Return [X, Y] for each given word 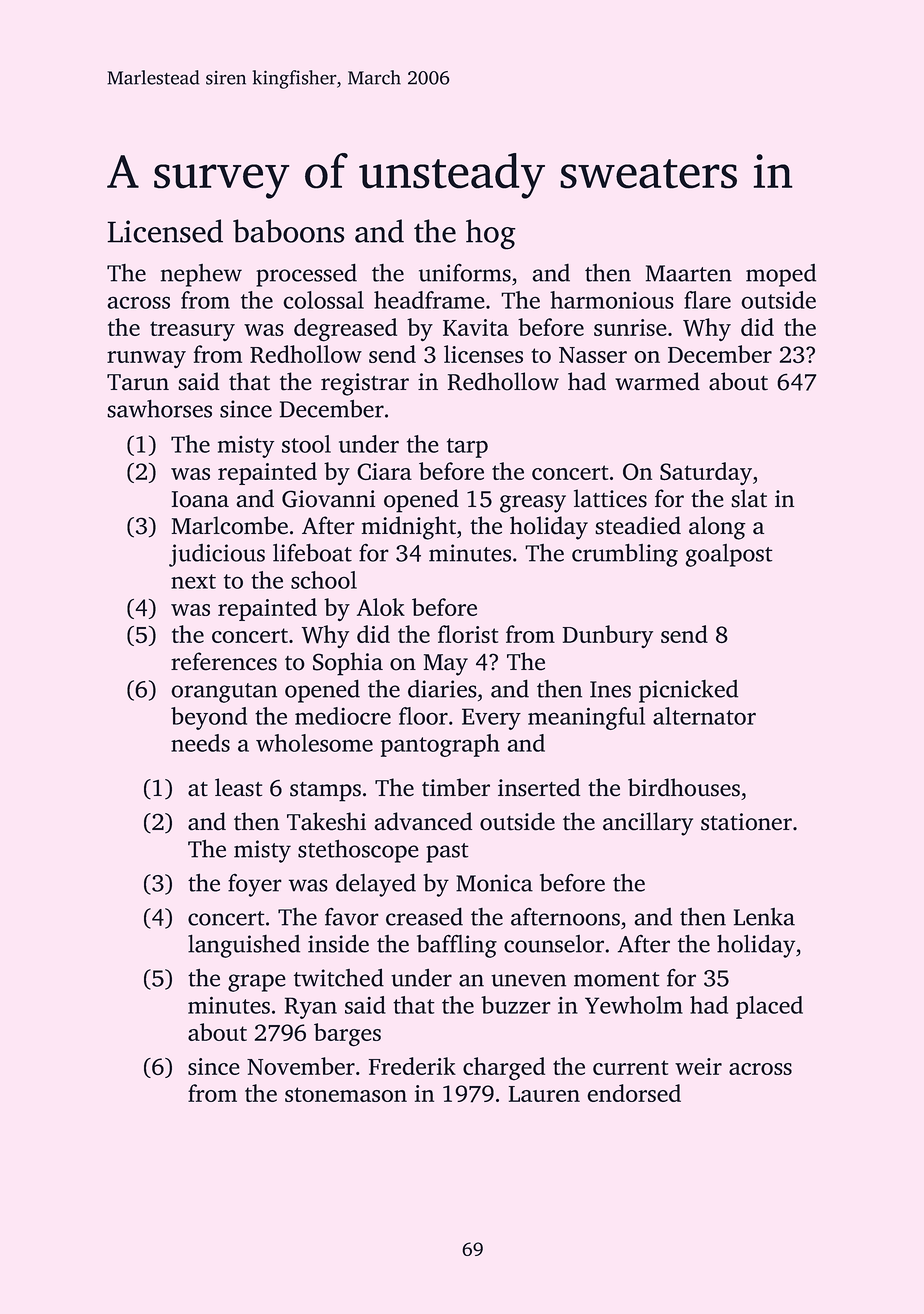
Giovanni [328, 499]
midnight [409, 528]
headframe [429, 300]
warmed [657, 381]
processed [306, 275]
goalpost [729, 555]
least [238, 787]
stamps [325, 792]
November [301, 1066]
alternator [704, 716]
